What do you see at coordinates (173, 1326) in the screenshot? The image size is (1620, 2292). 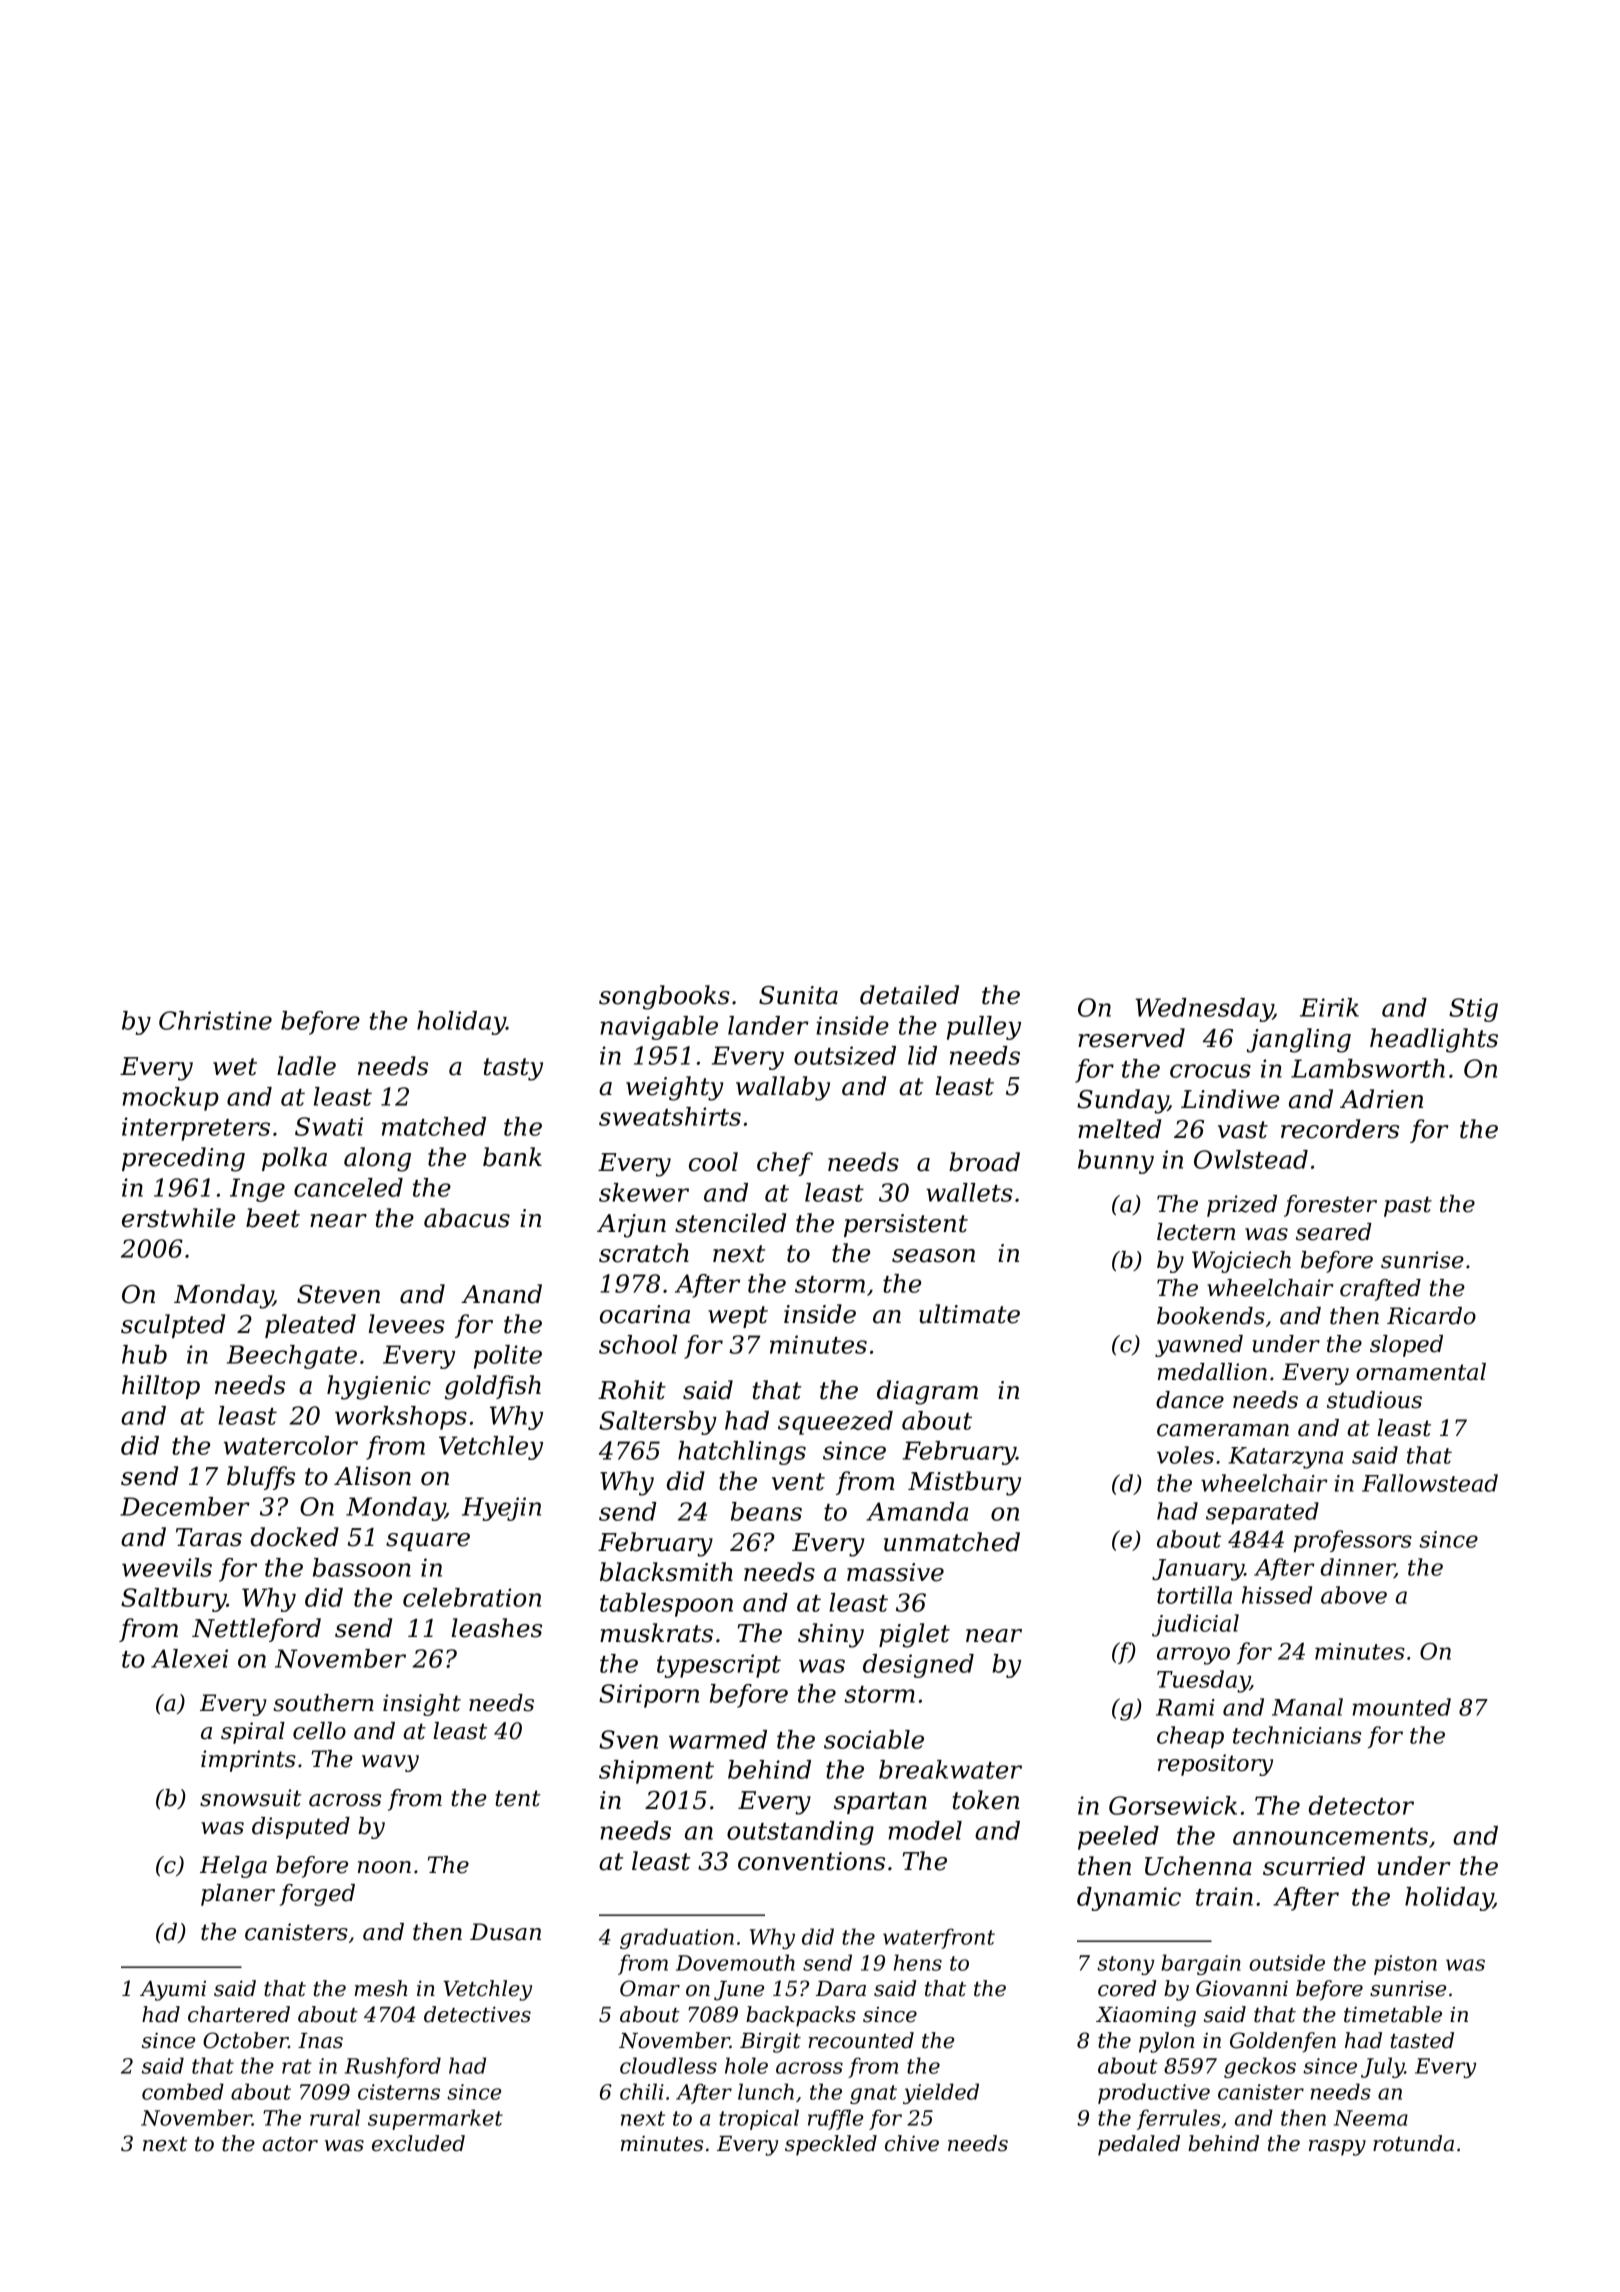 I see `sculpted` at bounding box center [173, 1326].
